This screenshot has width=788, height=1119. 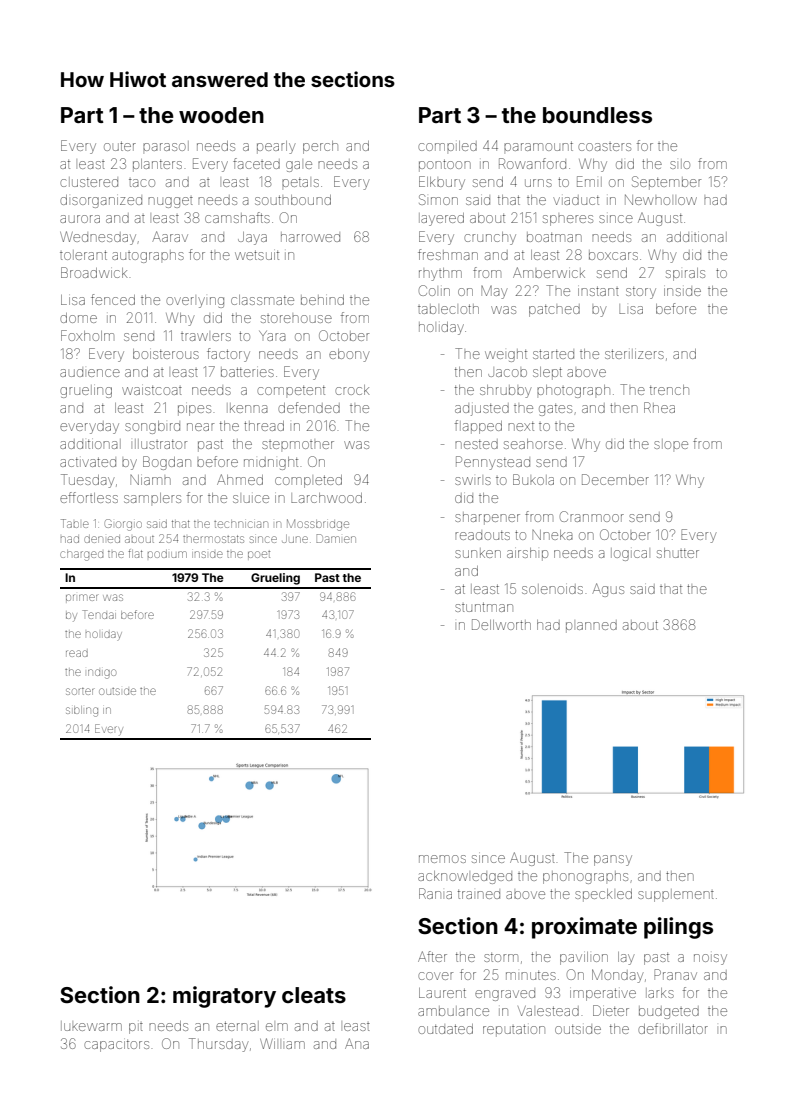 I want to click on audience, so click(x=90, y=373).
